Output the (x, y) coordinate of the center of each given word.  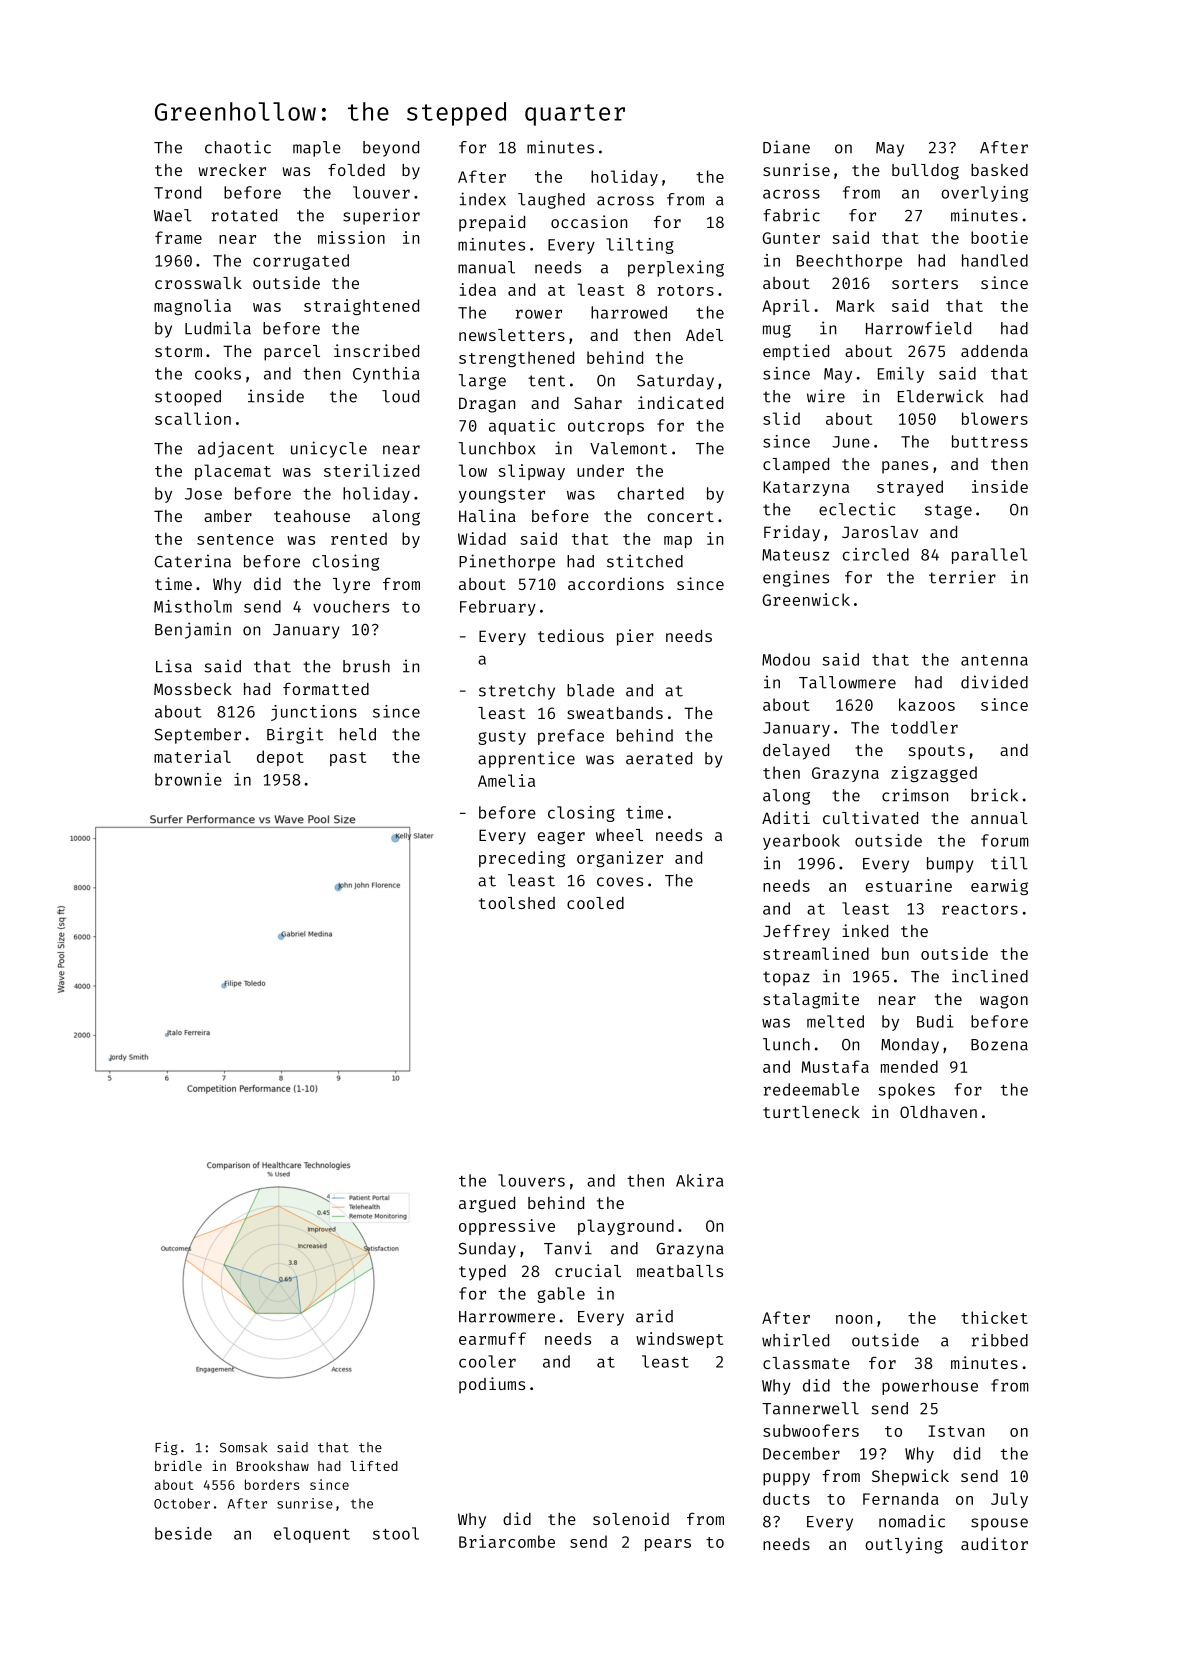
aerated (659, 758)
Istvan (956, 1431)
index (483, 199)
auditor (994, 1543)
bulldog (925, 172)
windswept (679, 1340)
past (348, 759)
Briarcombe (507, 1541)
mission (351, 237)
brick (994, 795)
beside (183, 1533)
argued (487, 1205)
